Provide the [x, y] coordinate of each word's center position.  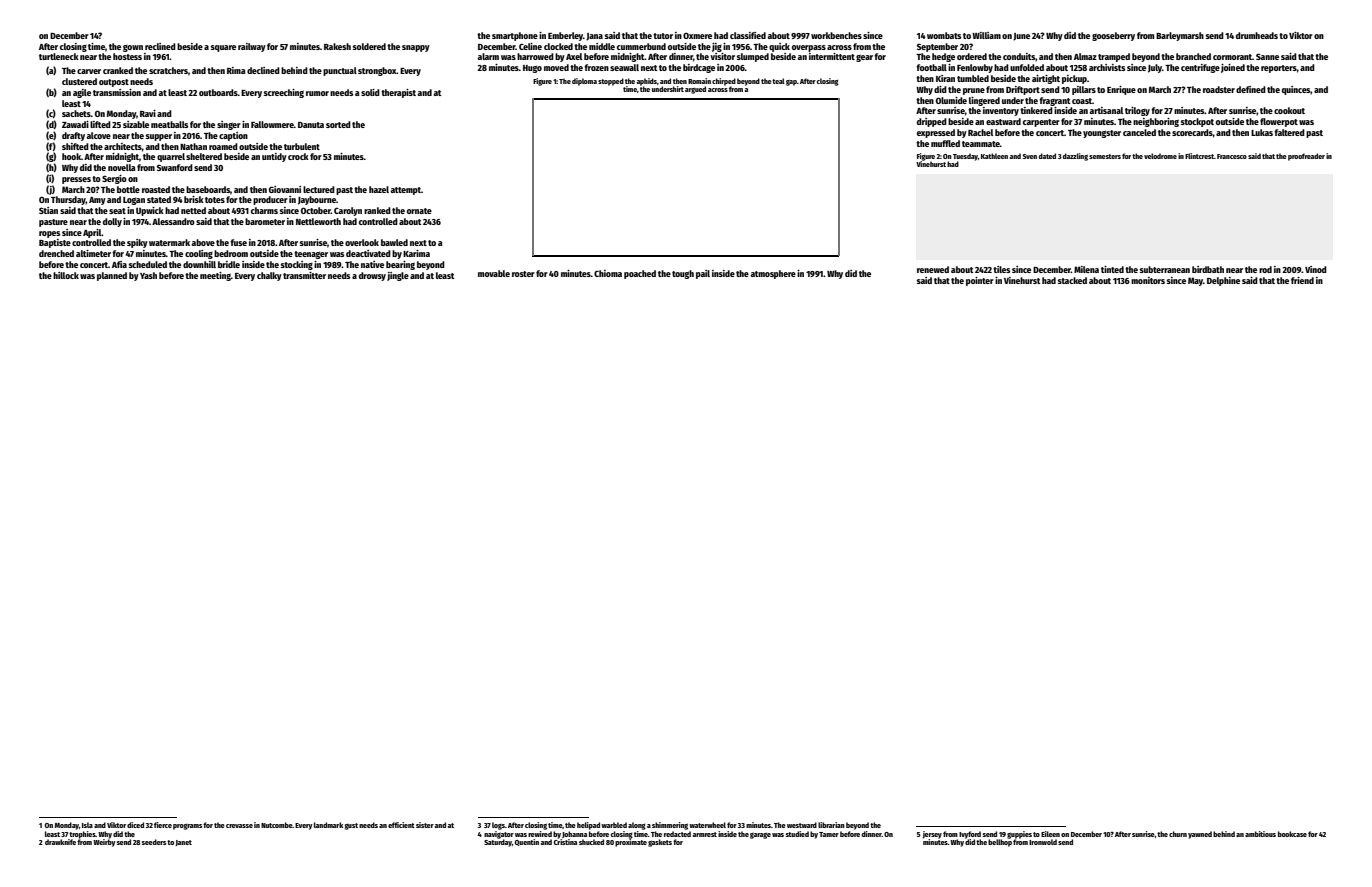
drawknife [60, 842]
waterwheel [707, 825]
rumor [317, 93]
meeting [215, 276]
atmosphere [773, 274]
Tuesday [965, 157]
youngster [1102, 134]
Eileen [1050, 834]
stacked [1072, 280]
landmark [328, 825]
